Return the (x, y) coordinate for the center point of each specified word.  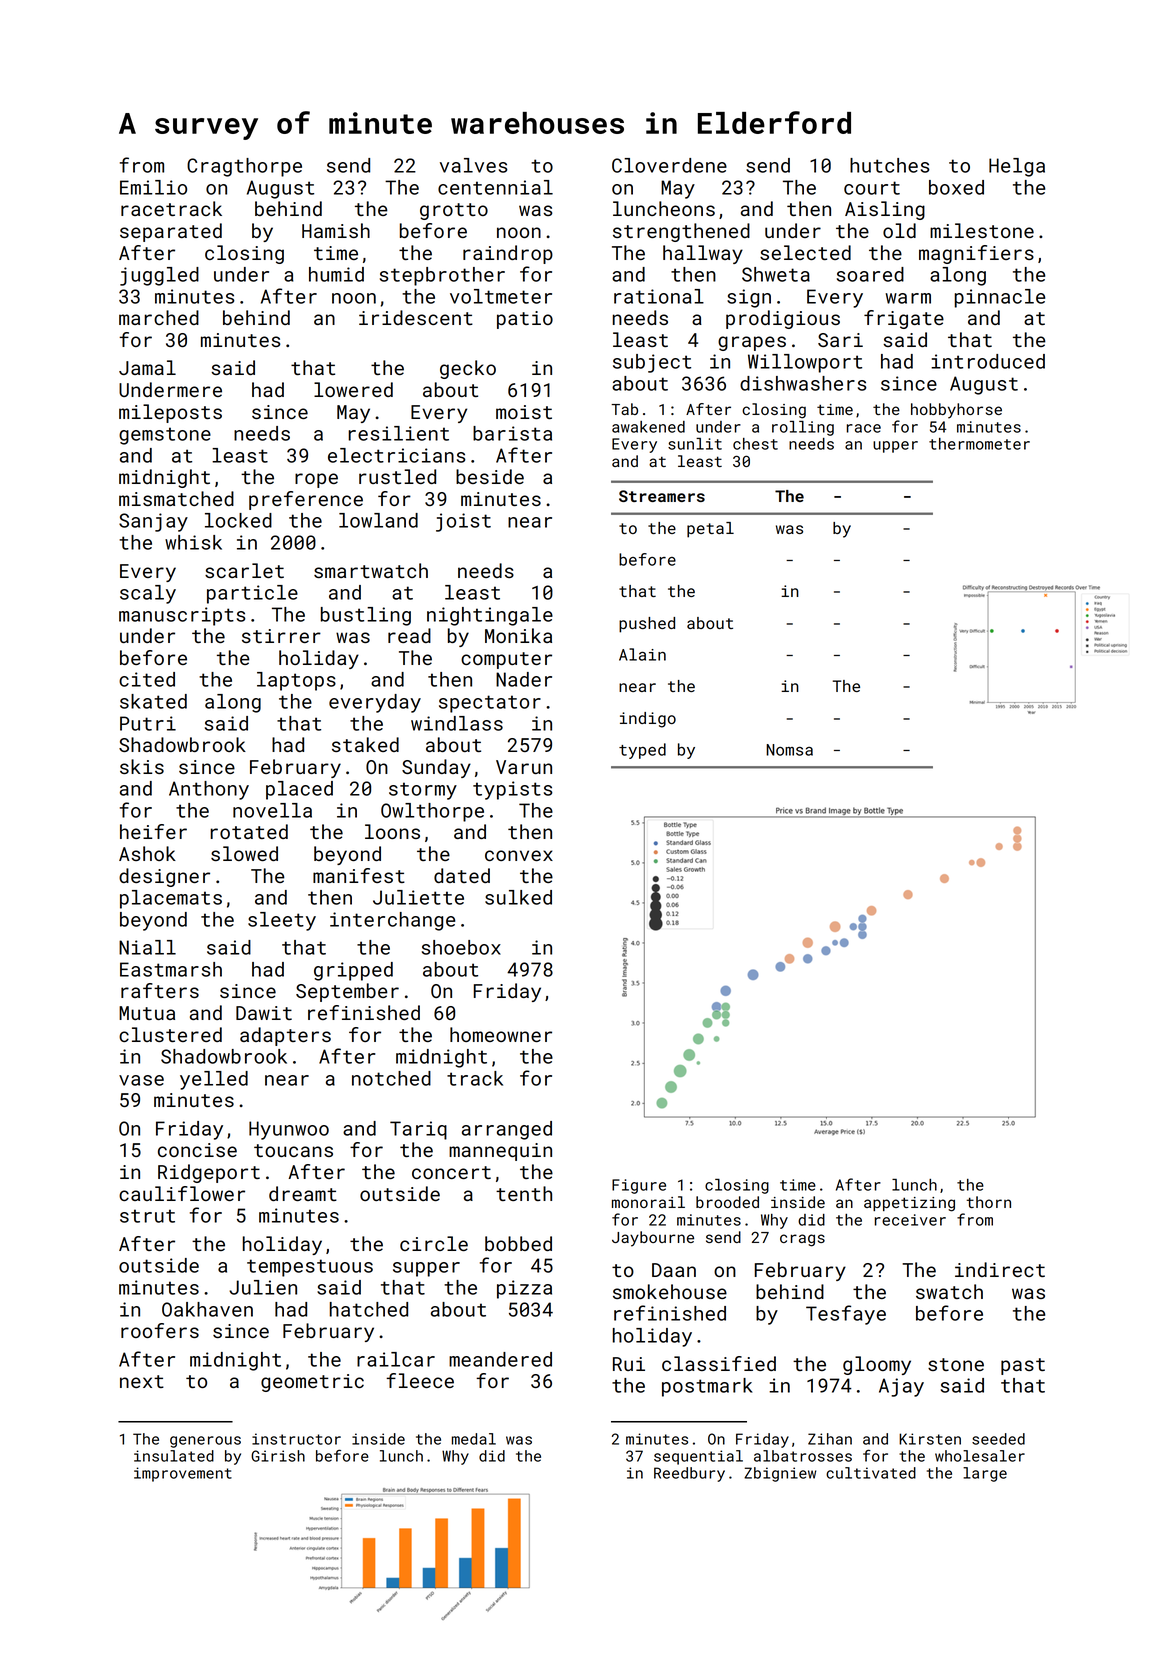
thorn (988, 1202)
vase (141, 1080)
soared (870, 274)
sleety (282, 921)
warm (908, 298)
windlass (457, 723)
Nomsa (789, 750)
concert (451, 1172)
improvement (183, 1474)
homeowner (501, 1034)
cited (147, 679)
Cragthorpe (244, 167)
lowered (353, 389)
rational (659, 296)
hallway (703, 254)
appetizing (909, 1204)
